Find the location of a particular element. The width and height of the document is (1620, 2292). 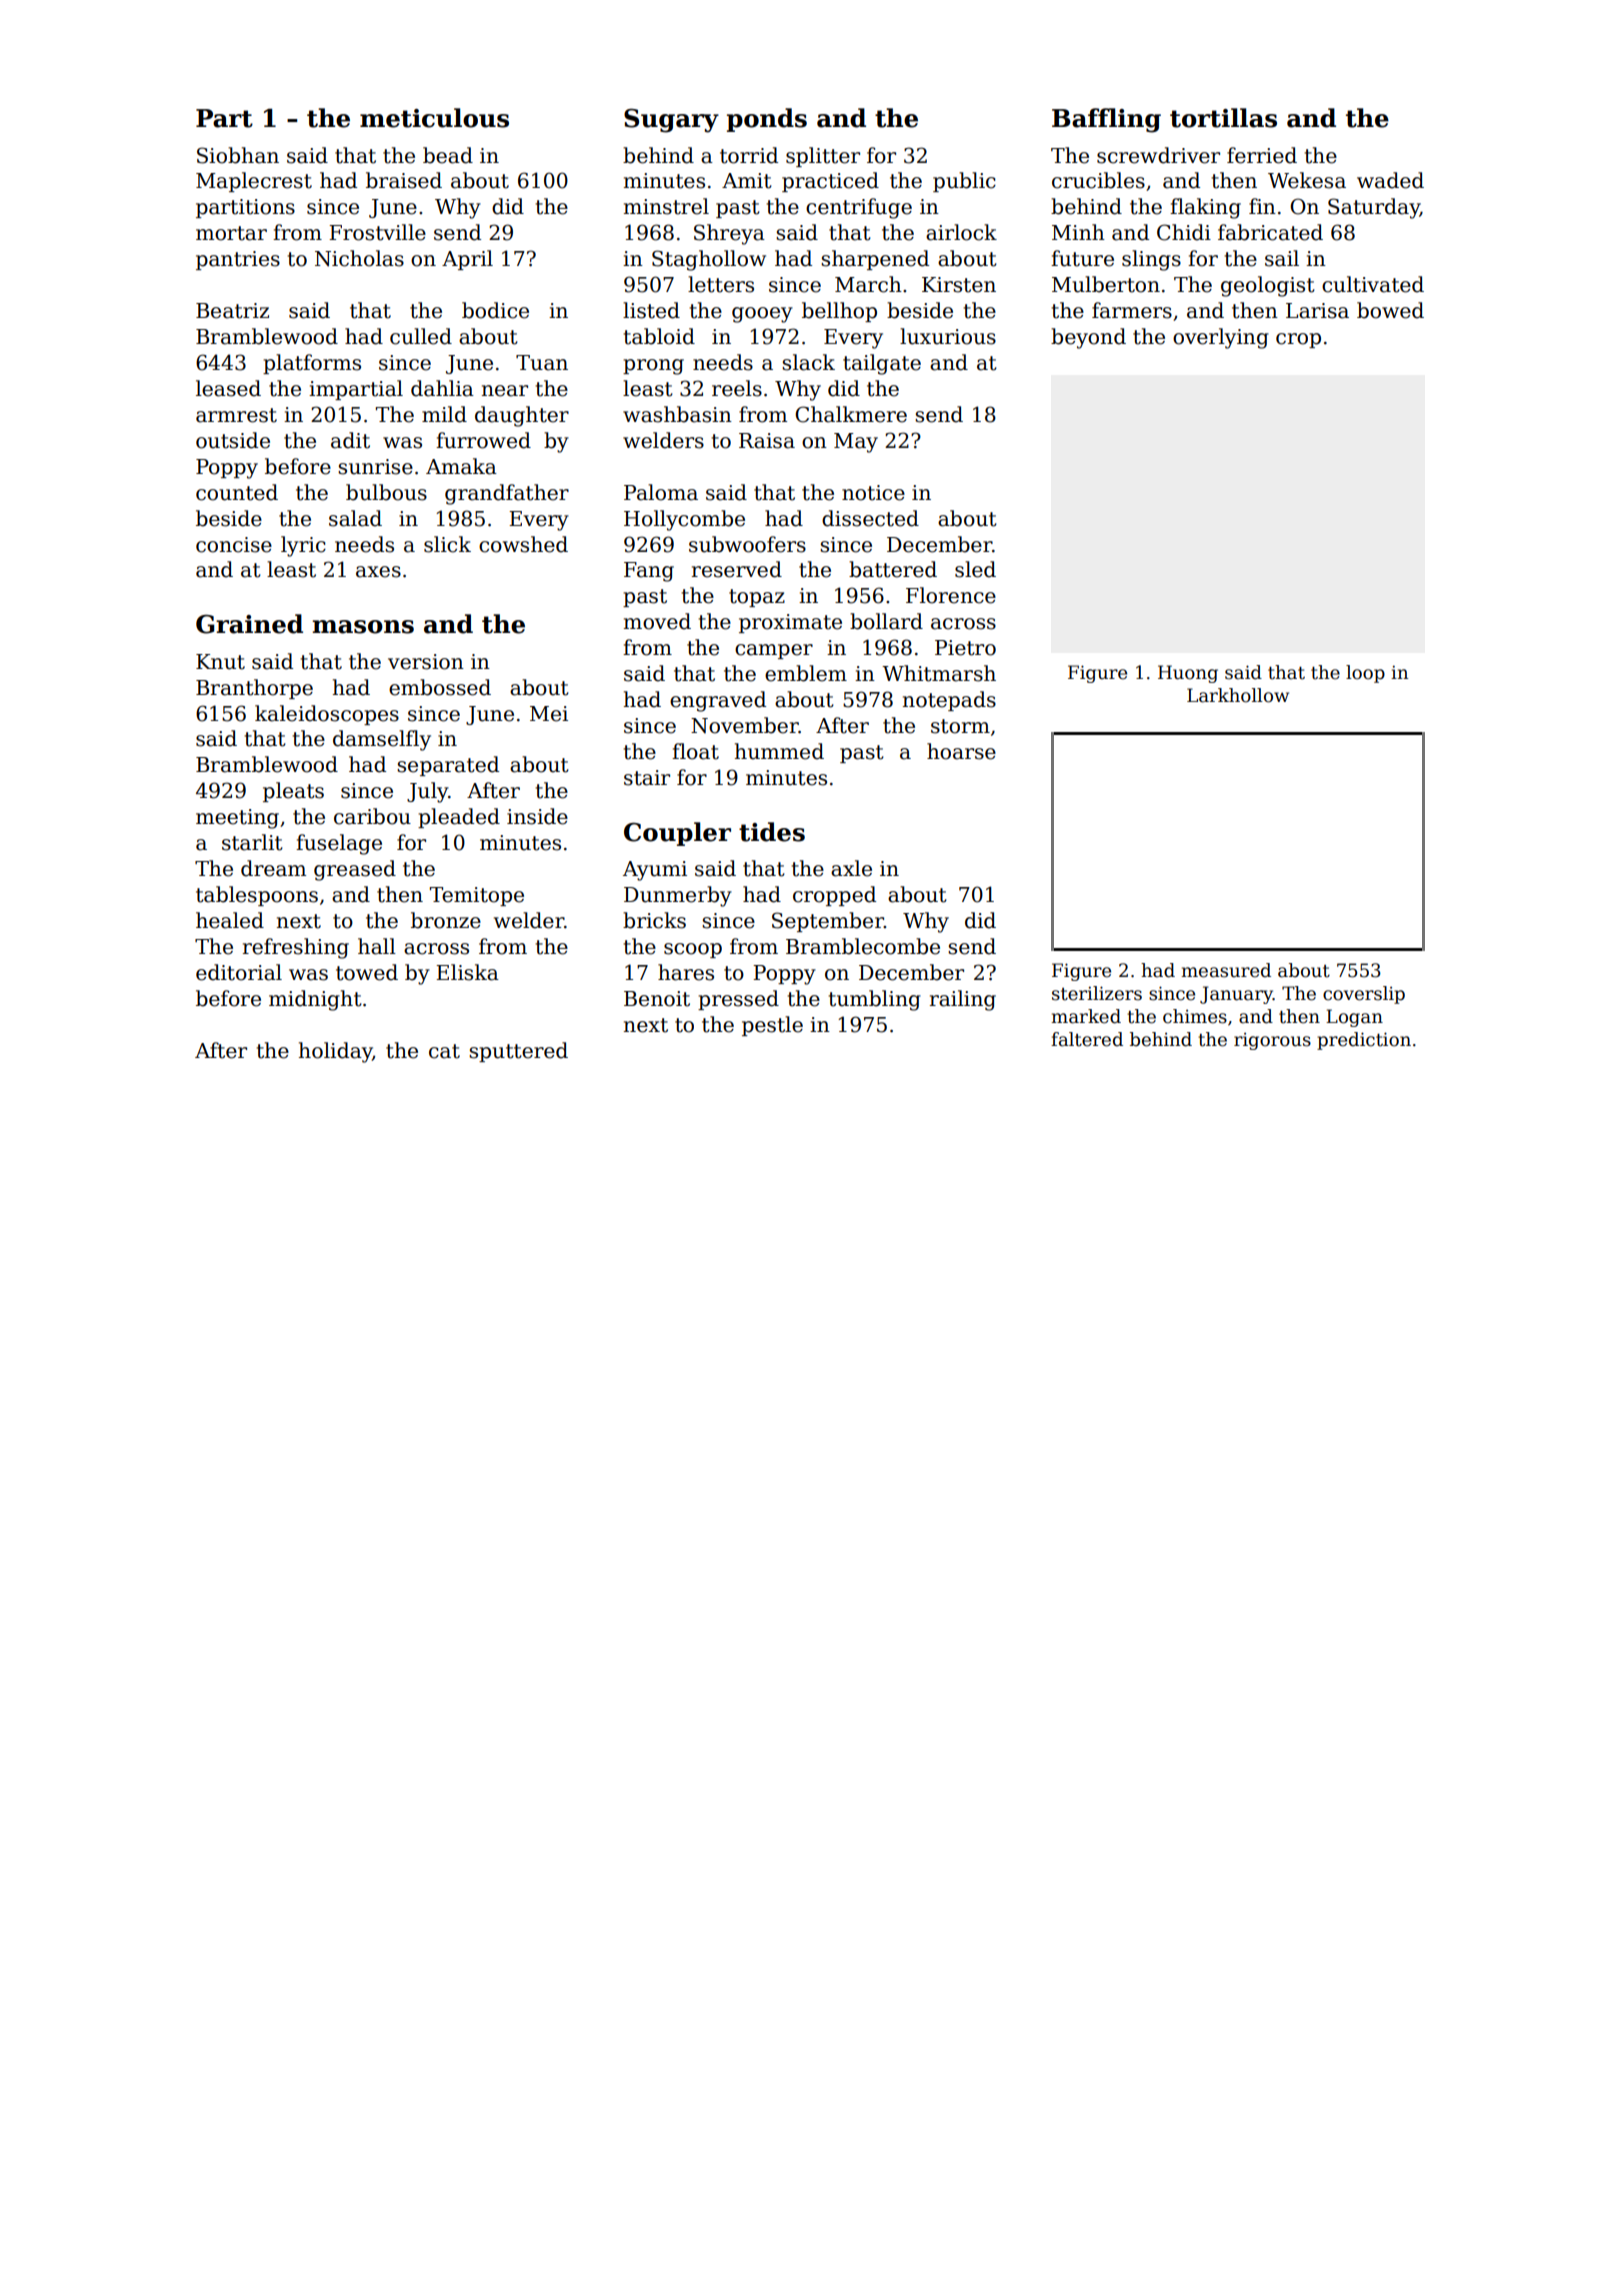

Mei is located at coordinates (549, 714).
